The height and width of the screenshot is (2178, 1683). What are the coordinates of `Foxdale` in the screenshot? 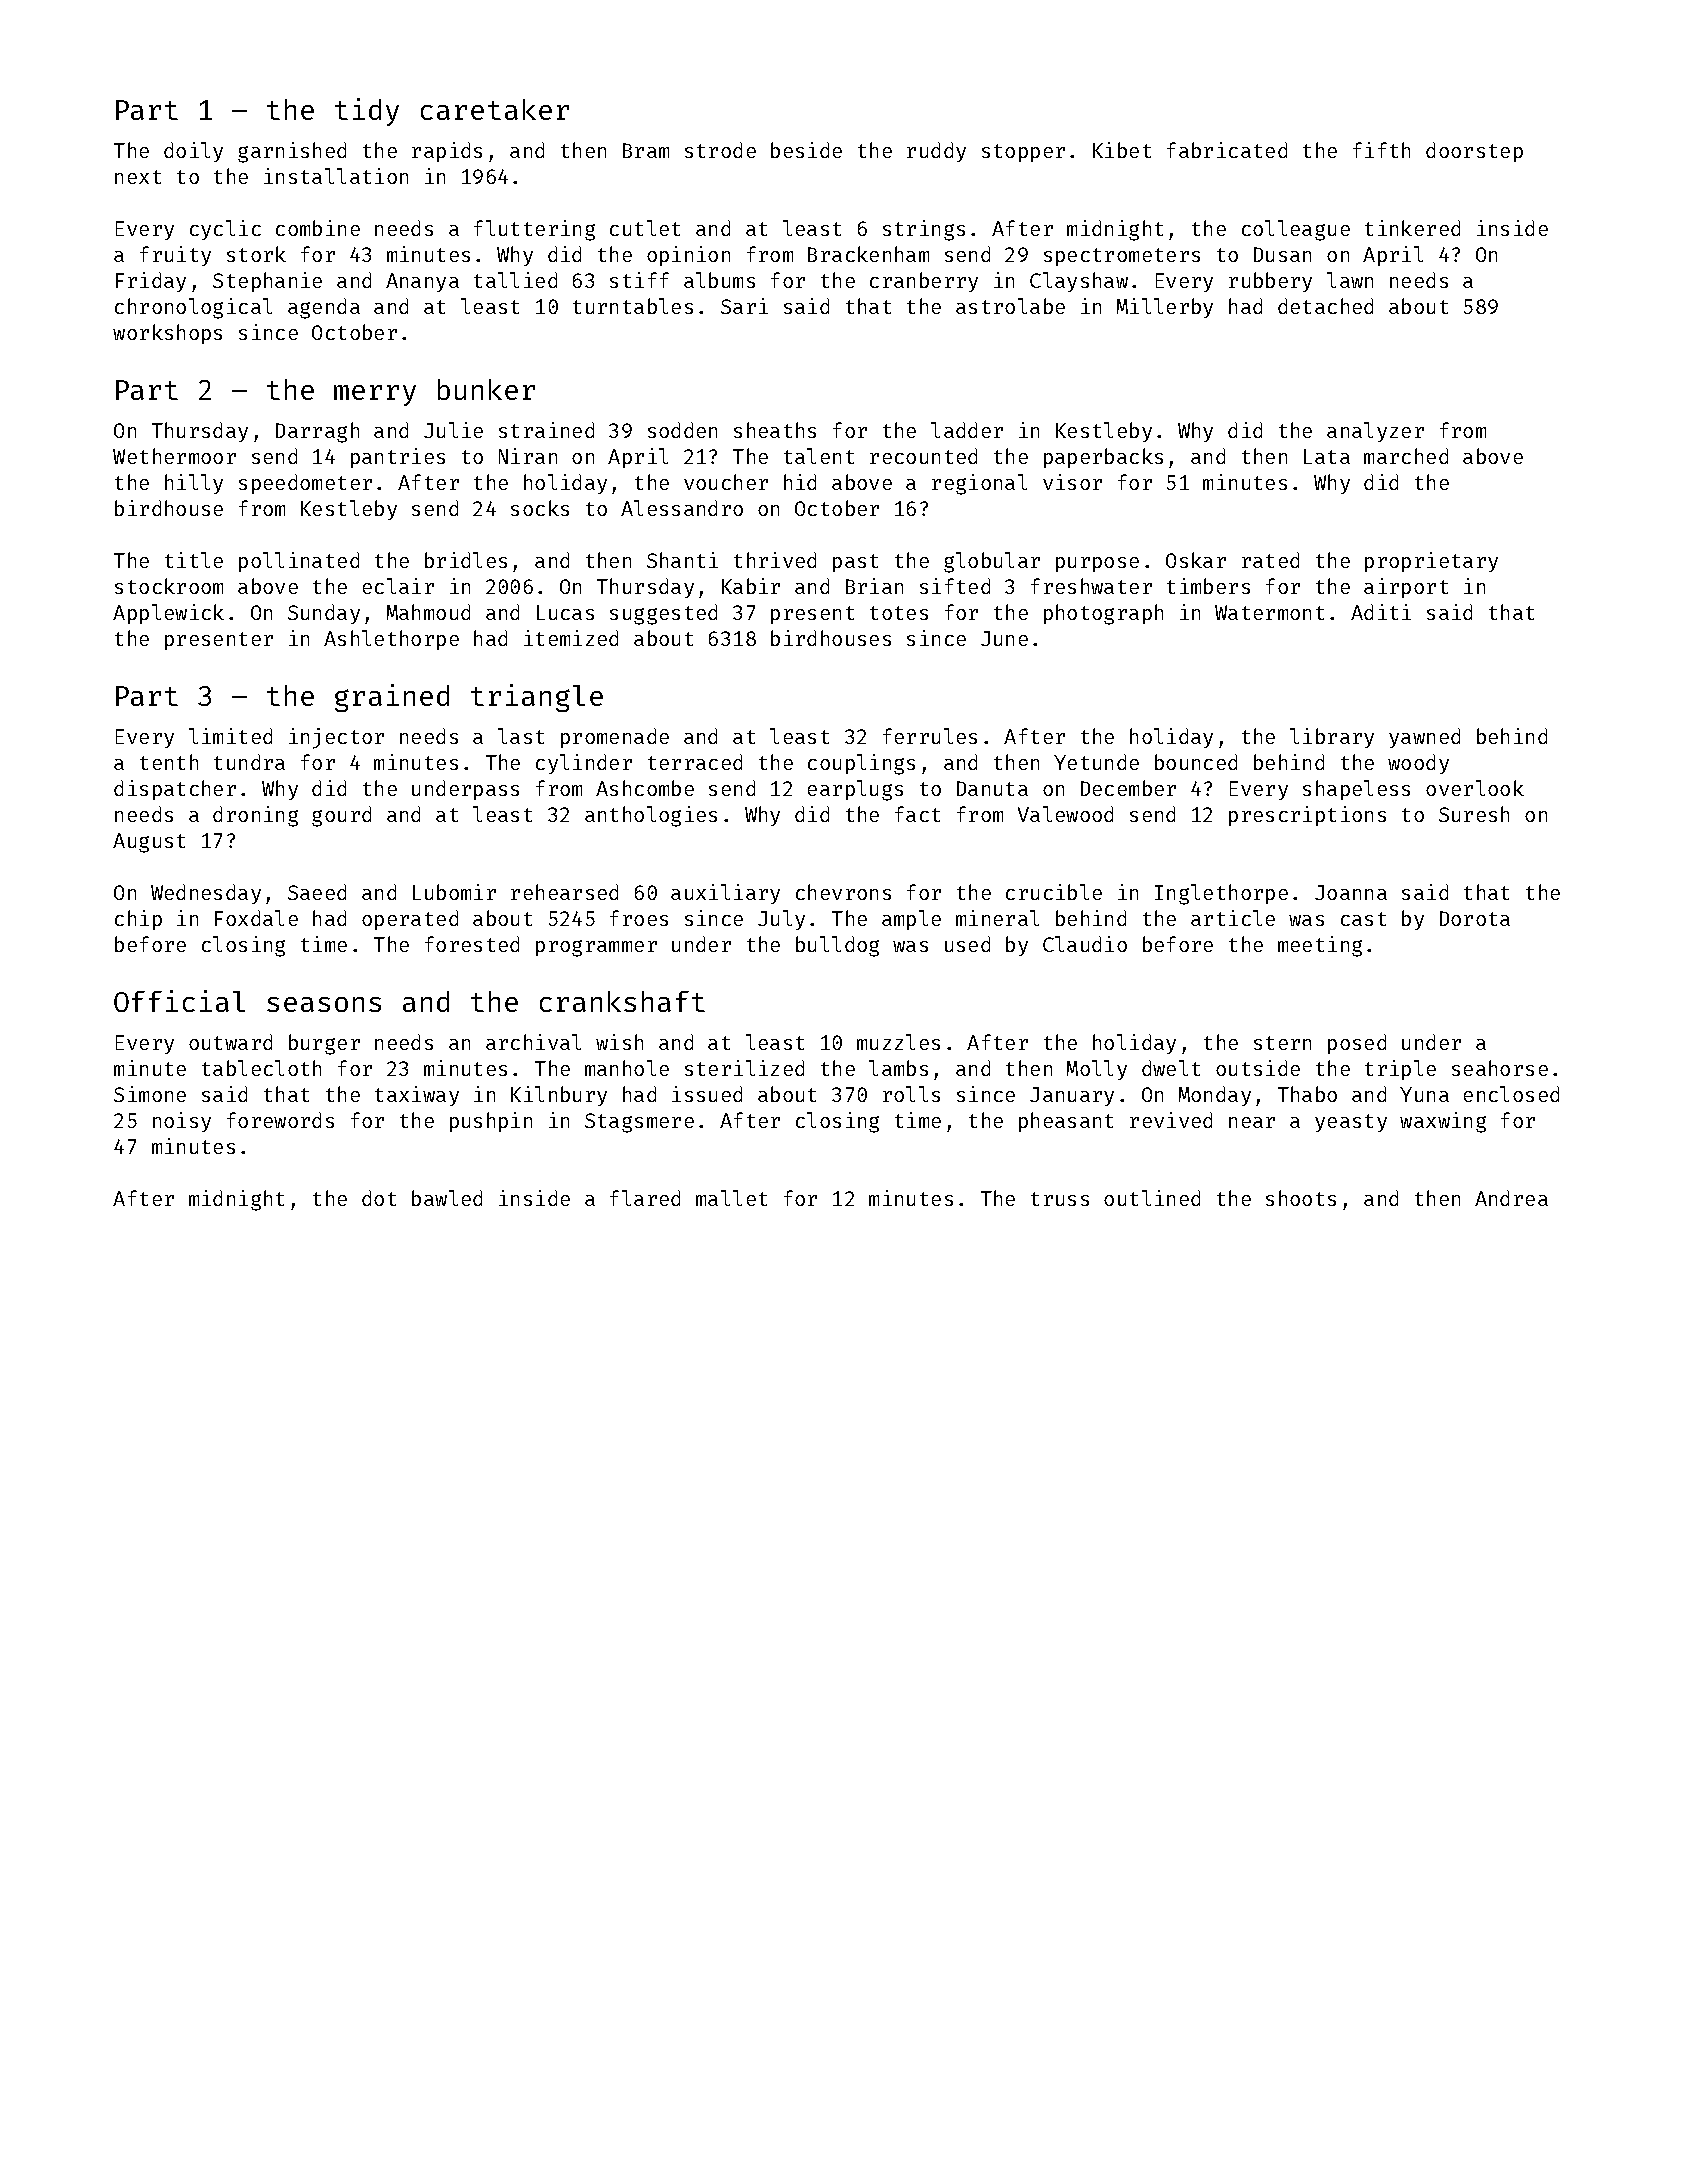 It's located at (256, 918).
